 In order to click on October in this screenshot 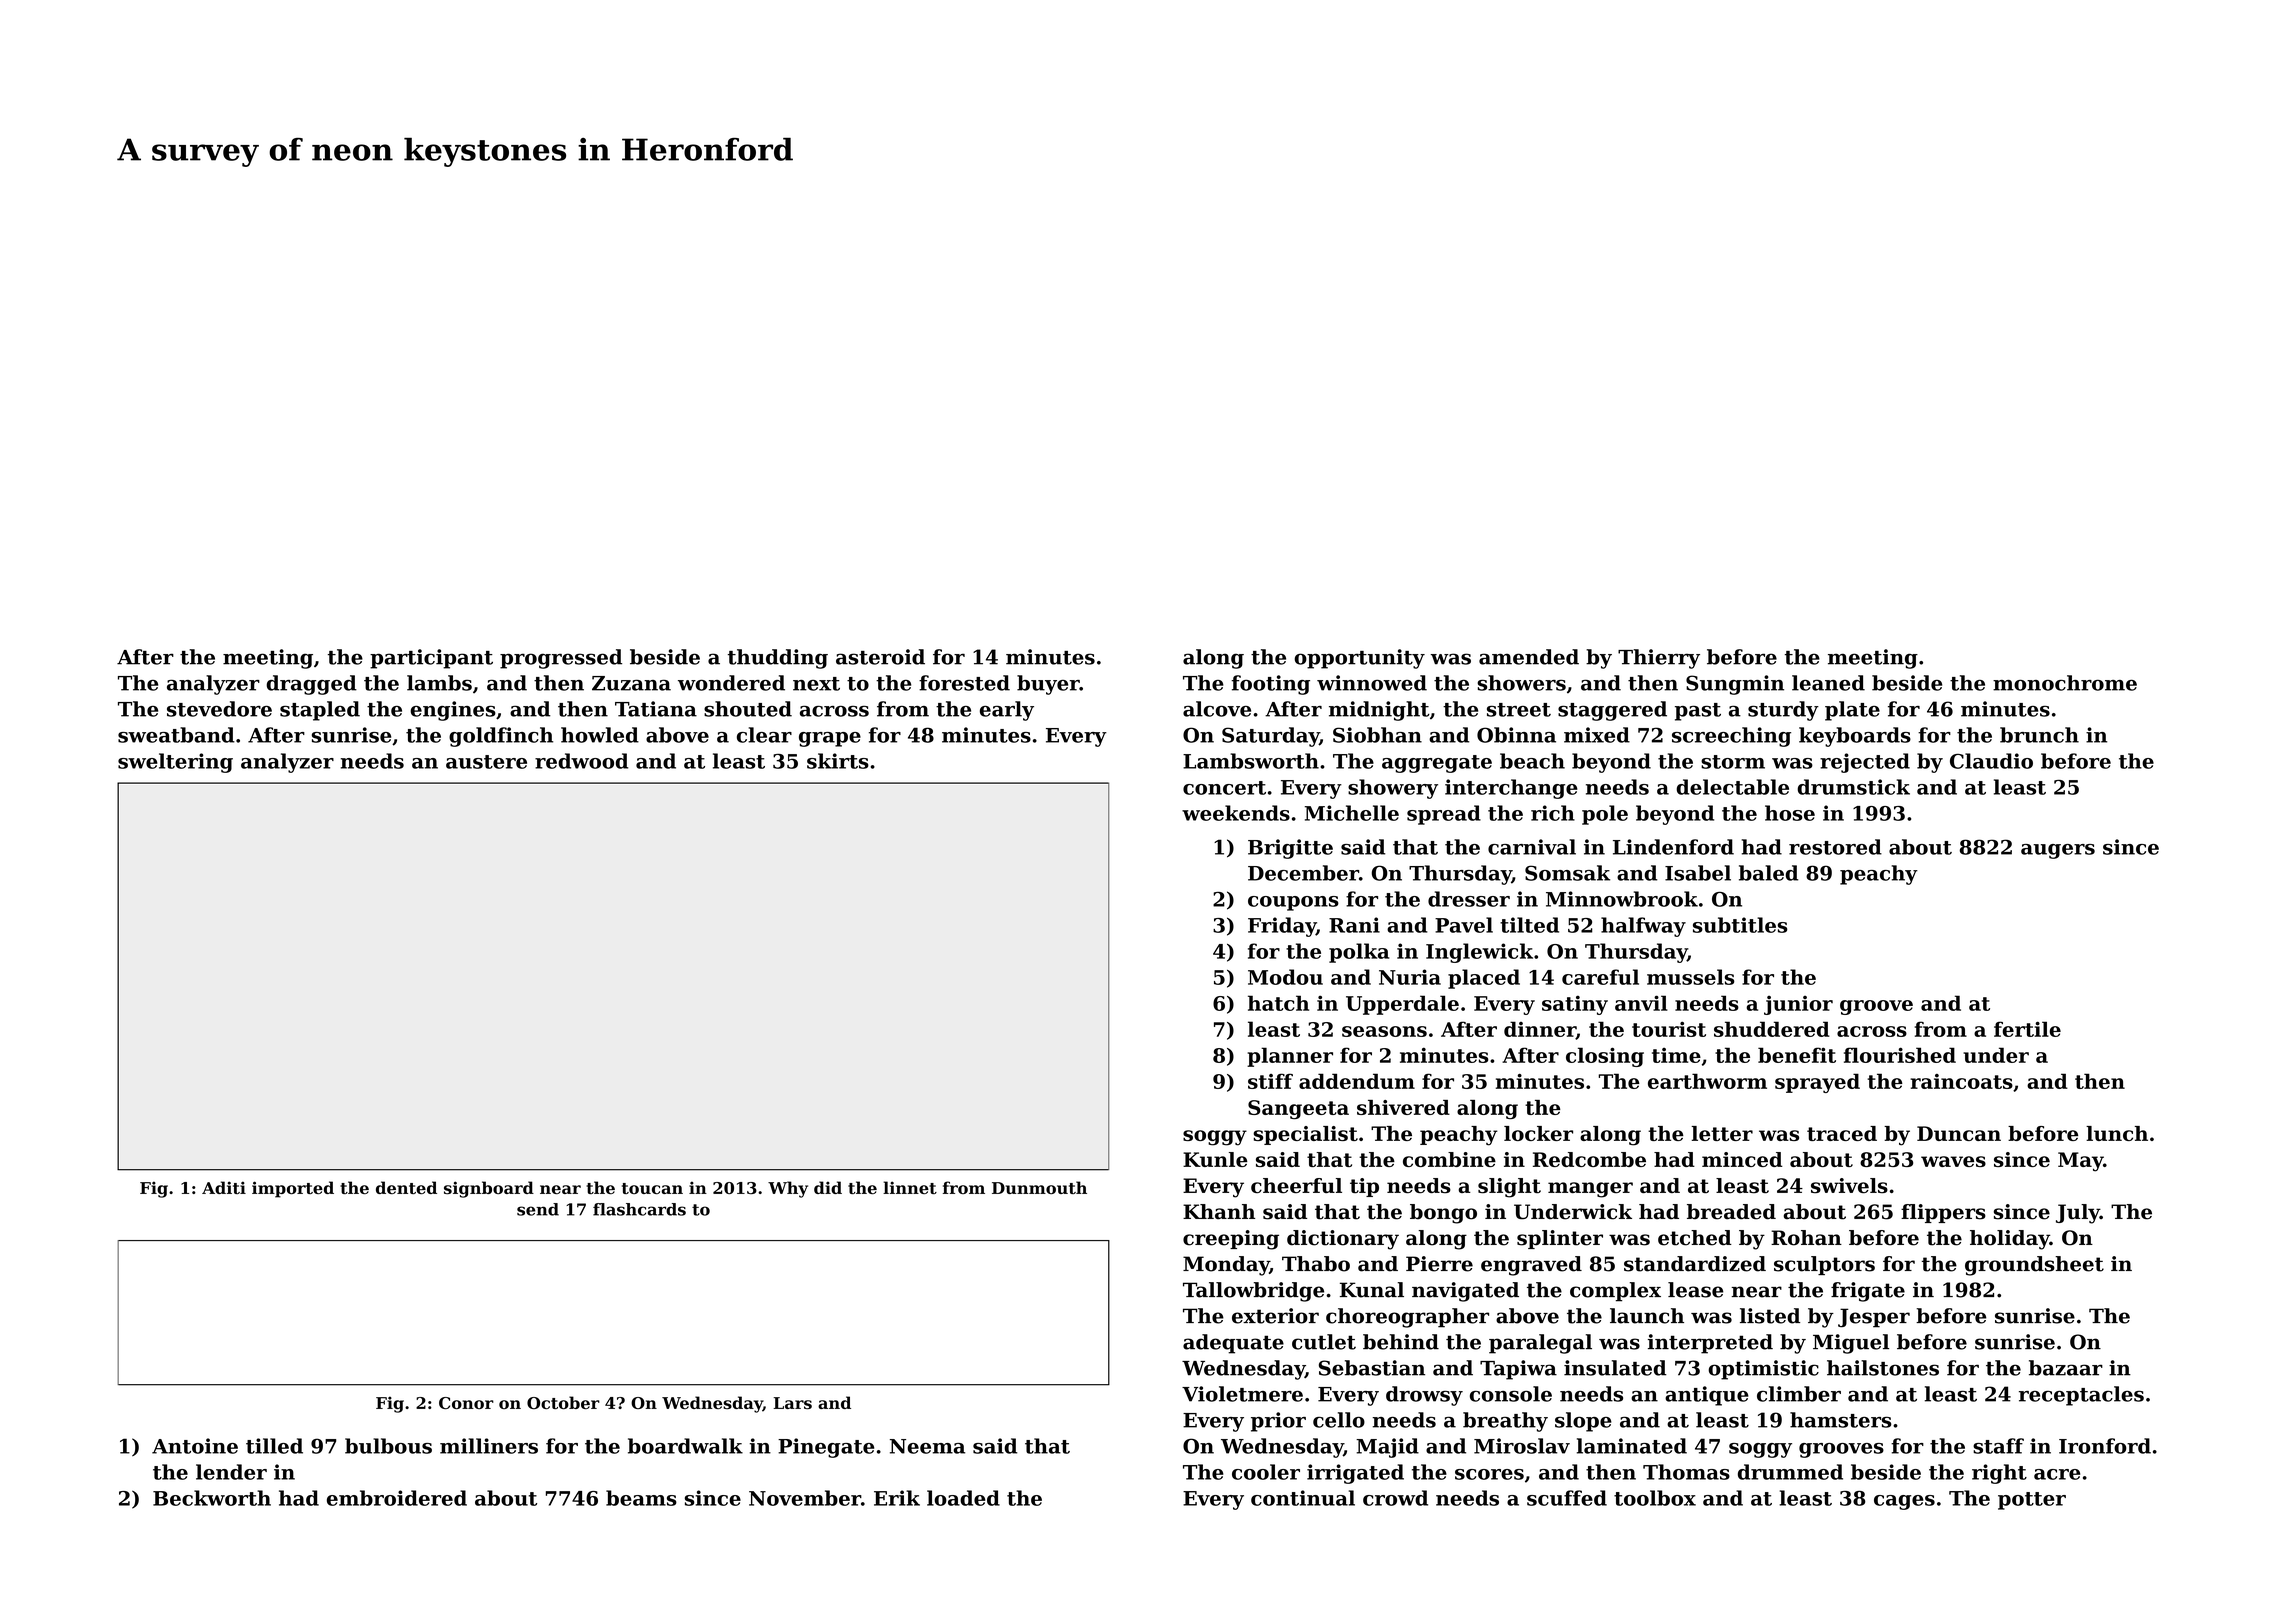, I will do `click(563, 1402)`.
